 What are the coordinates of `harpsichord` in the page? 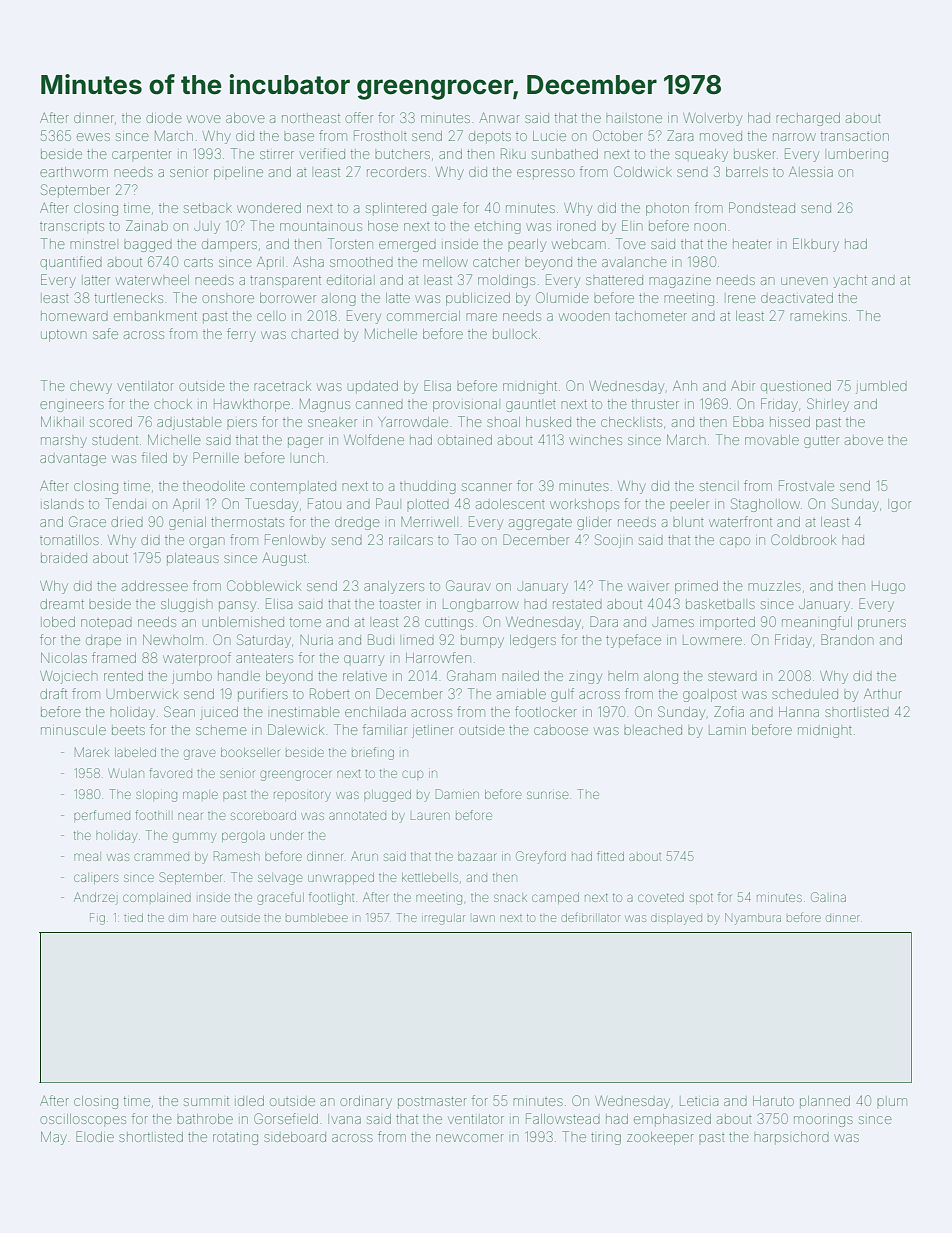 It's located at (791, 1138).
